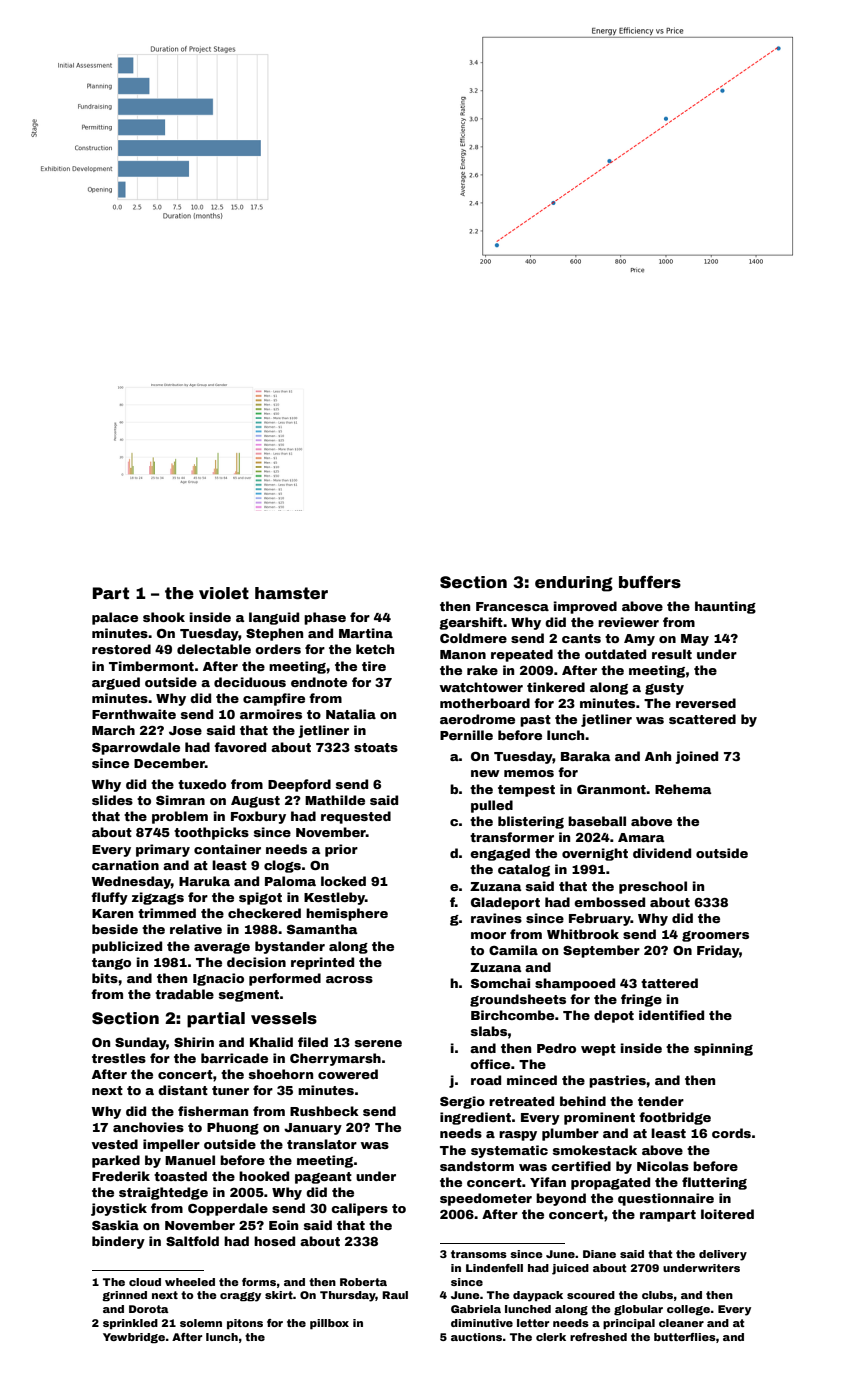  What do you see at coordinates (134, 1338) in the screenshot?
I see `Yewbridge` at bounding box center [134, 1338].
